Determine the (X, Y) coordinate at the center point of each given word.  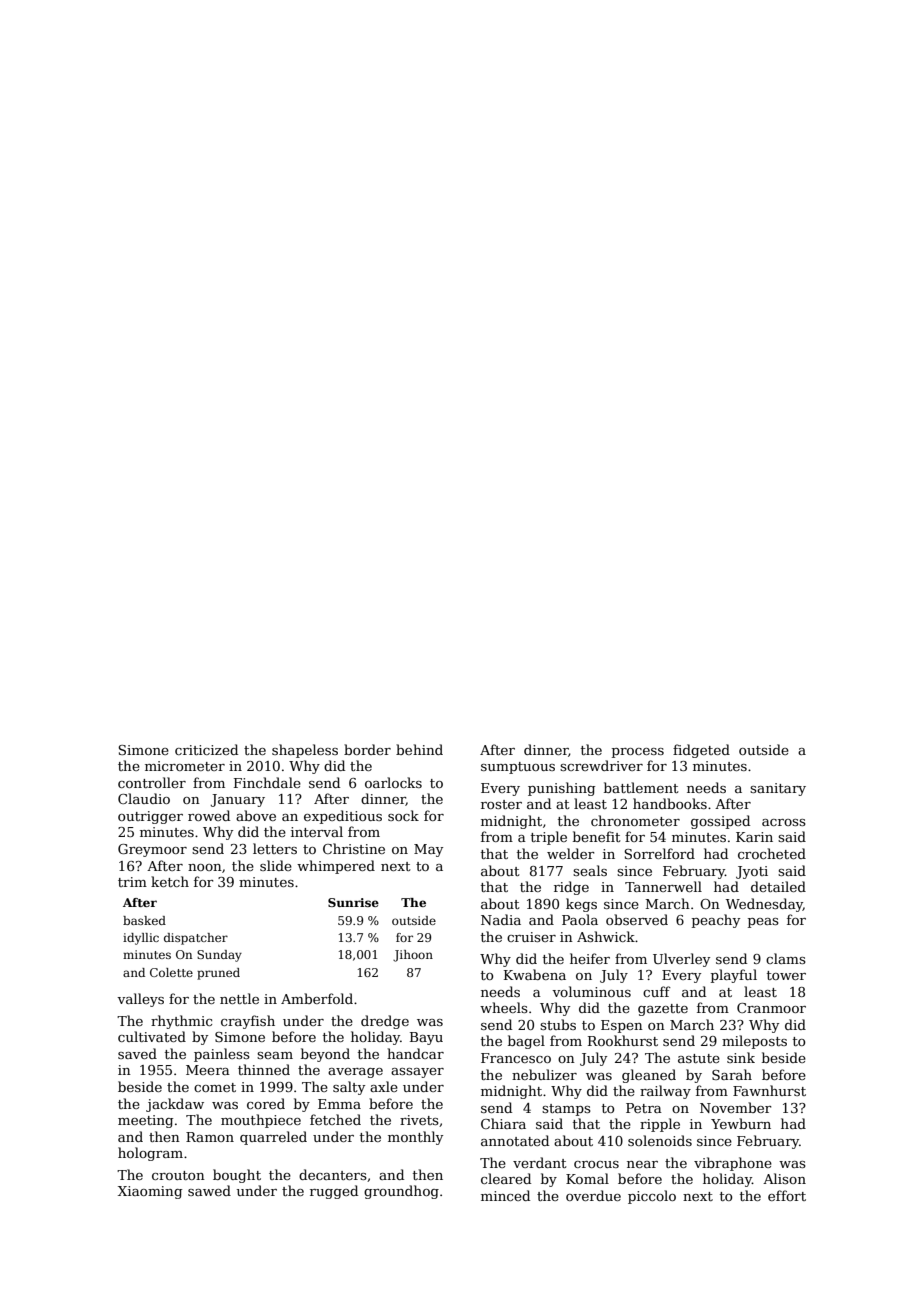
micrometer (185, 766)
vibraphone (733, 1164)
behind (419, 749)
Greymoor (152, 850)
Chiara (503, 1123)
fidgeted (701, 751)
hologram (150, 1154)
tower (786, 975)
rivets (419, 1120)
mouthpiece (261, 1121)
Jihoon (413, 956)
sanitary (778, 789)
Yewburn (741, 1123)
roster (501, 804)
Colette (171, 972)
